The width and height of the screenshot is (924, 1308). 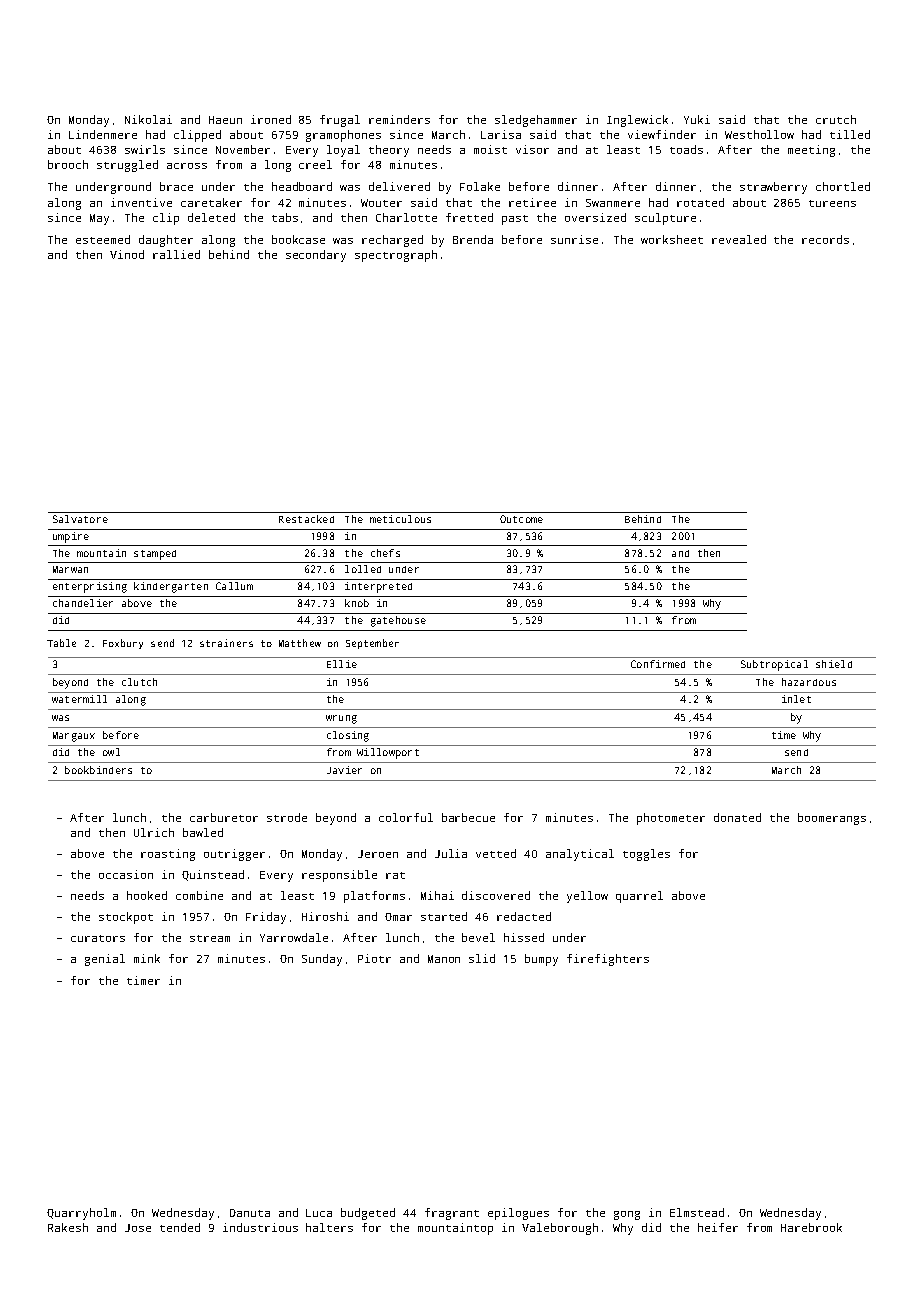 What do you see at coordinates (180, 1227) in the screenshot?
I see `tended` at bounding box center [180, 1227].
